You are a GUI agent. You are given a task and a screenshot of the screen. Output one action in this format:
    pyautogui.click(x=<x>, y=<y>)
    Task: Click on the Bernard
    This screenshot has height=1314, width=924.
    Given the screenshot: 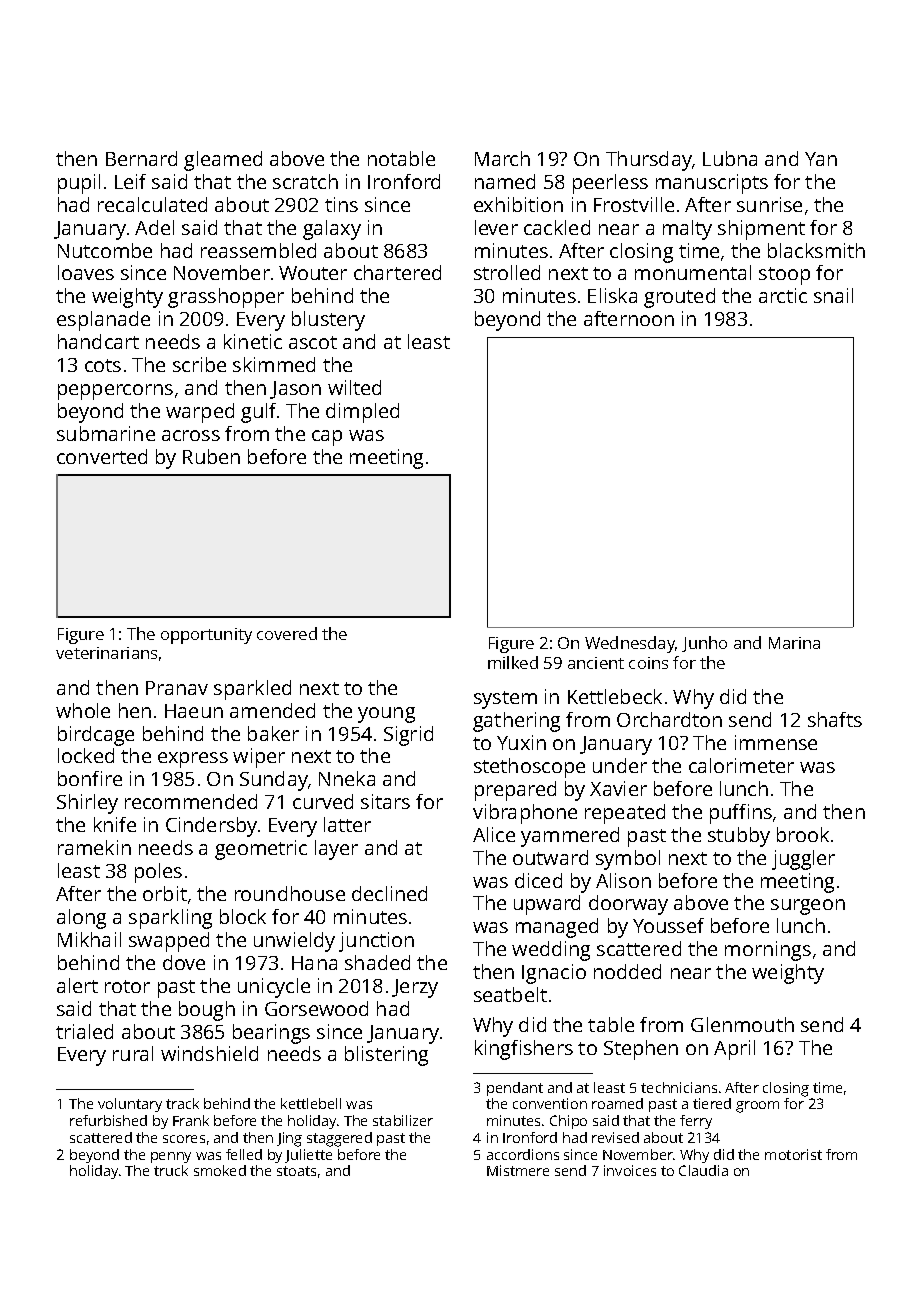 What is the action you would take?
    pyautogui.click(x=141, y=158)
